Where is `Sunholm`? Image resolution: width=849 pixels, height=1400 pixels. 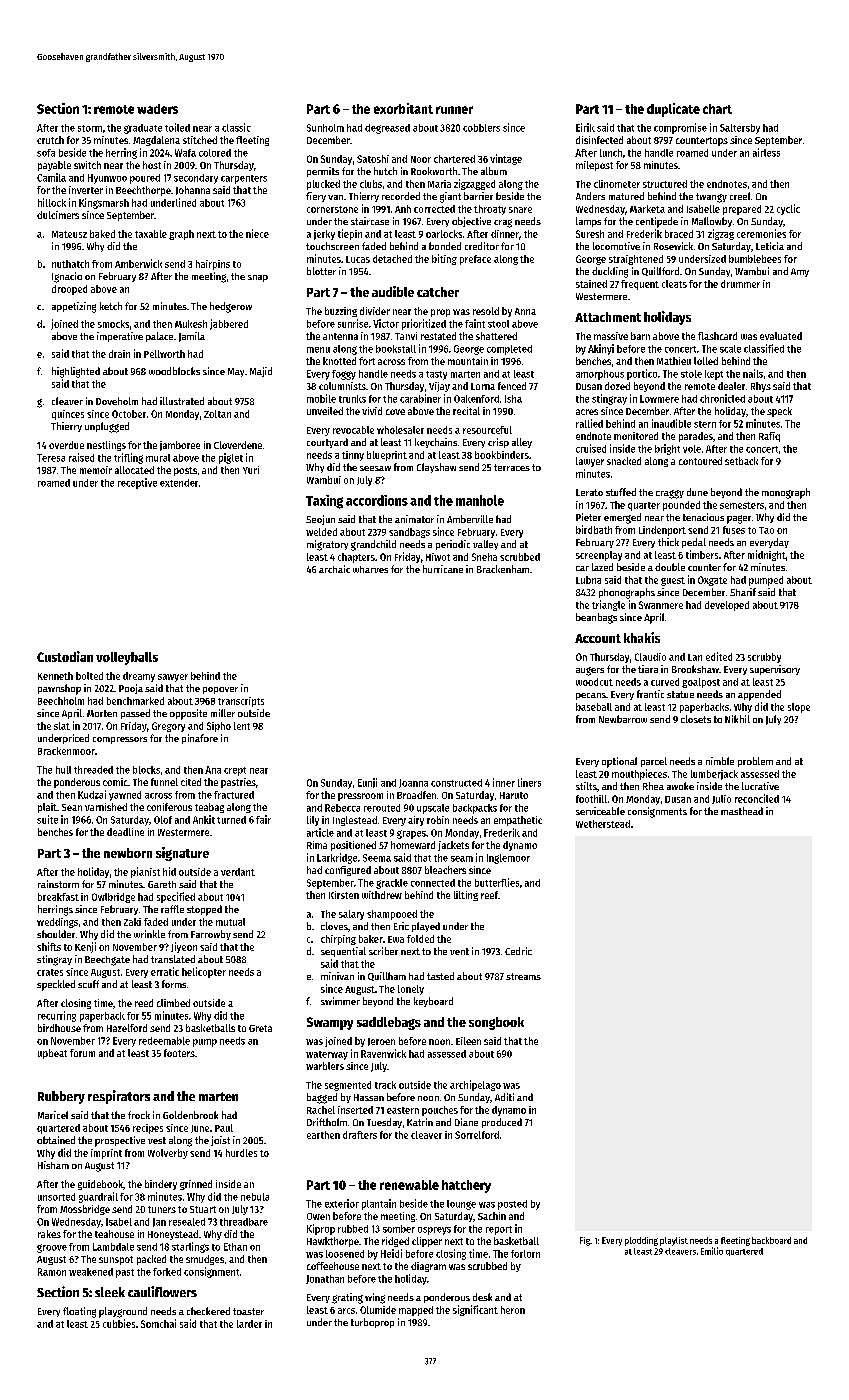
Sunholm is located at coordinates (325, 128).
